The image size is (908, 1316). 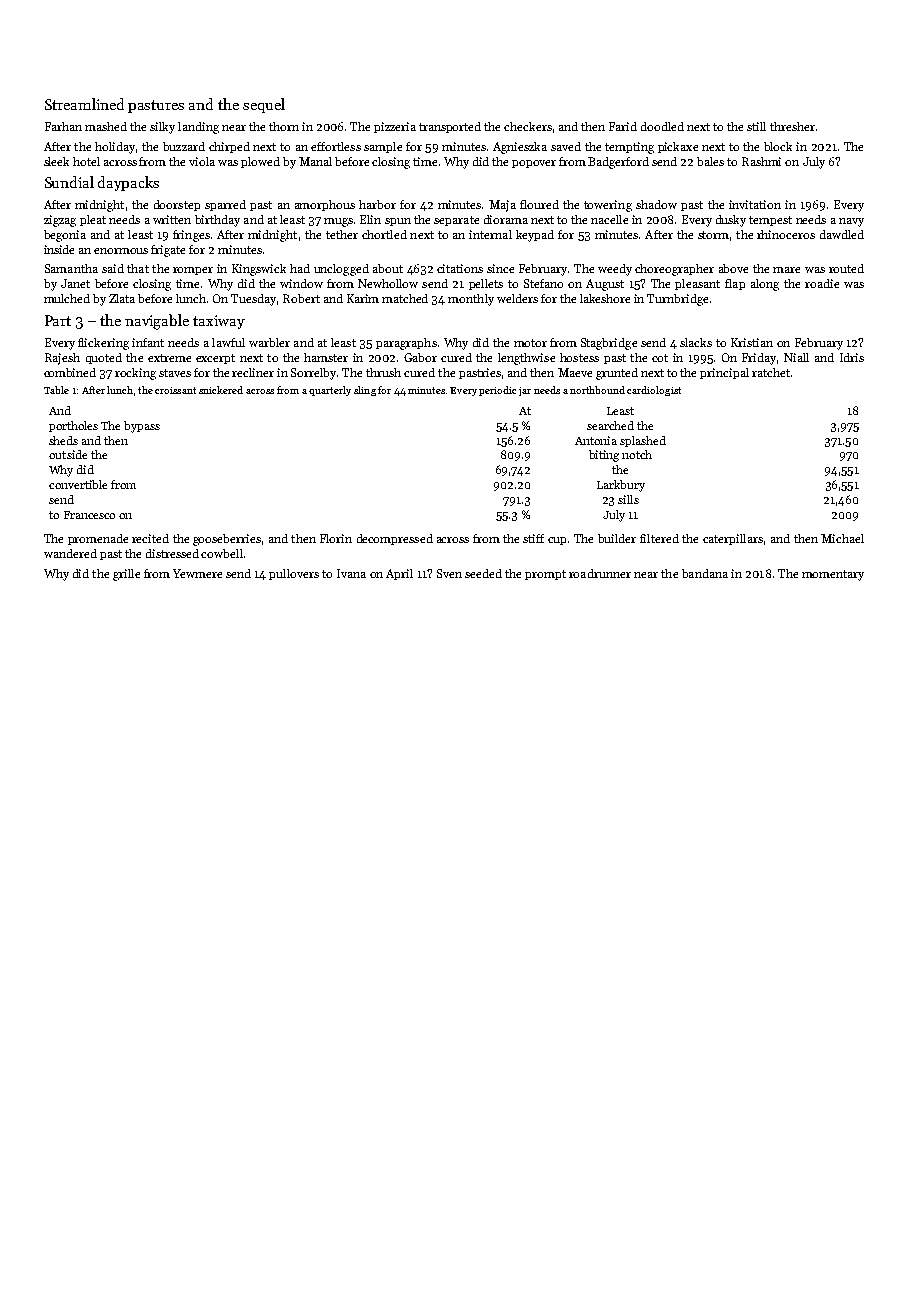 I want to click on jar, so click(x=525, y=391).
